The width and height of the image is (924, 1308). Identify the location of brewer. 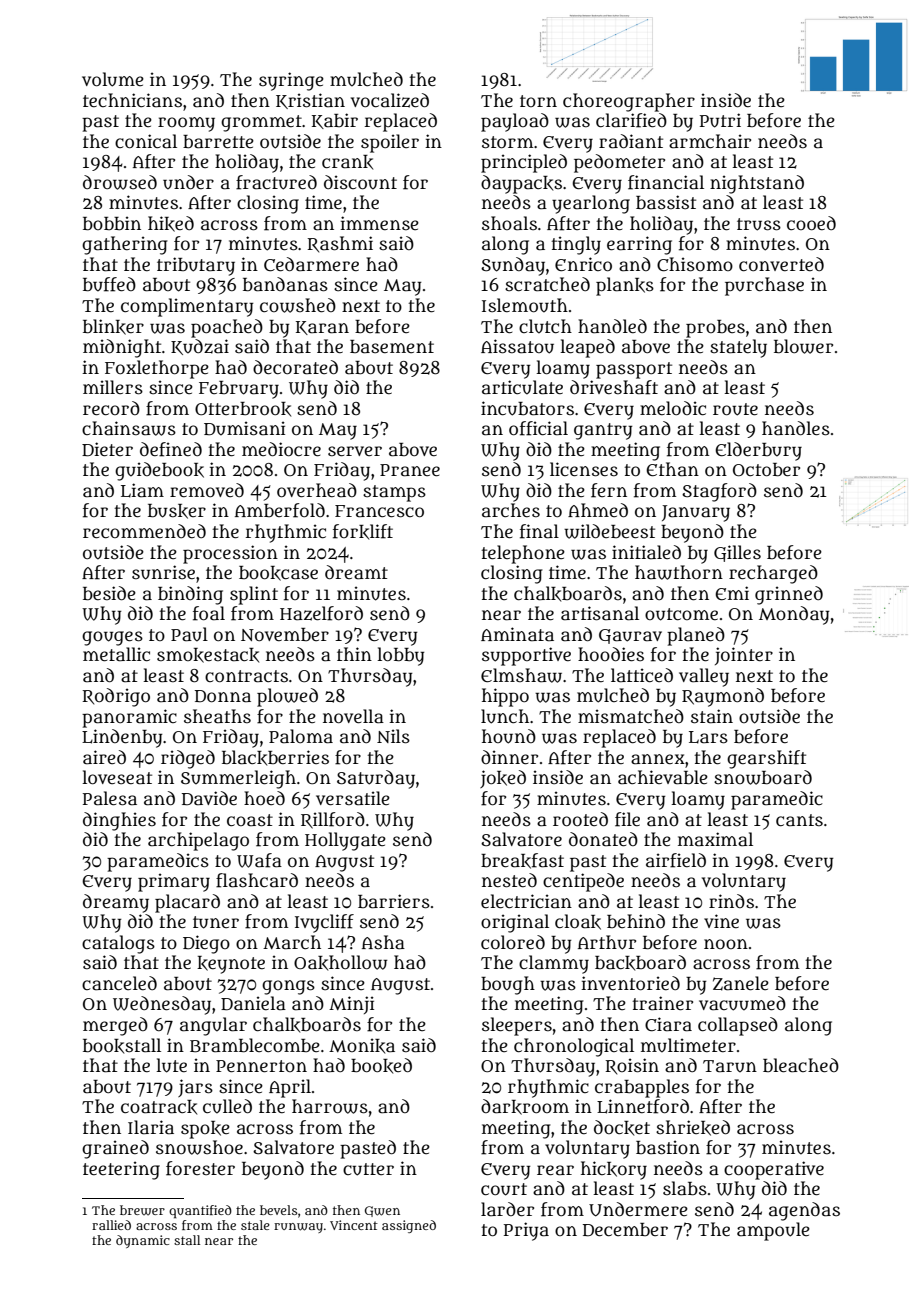
(142, 1210).
